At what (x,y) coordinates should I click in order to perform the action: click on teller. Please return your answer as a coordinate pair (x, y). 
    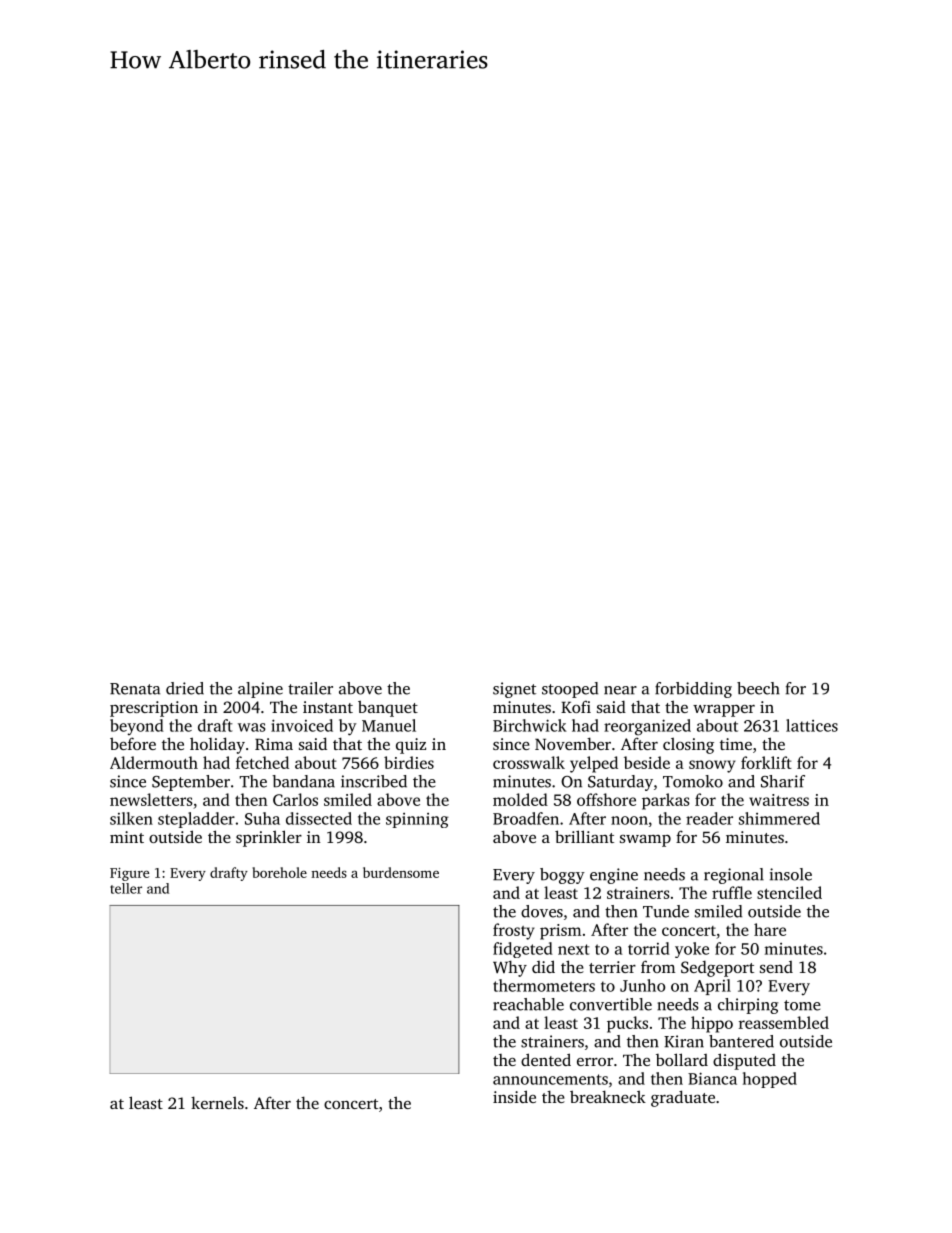
    Looking at the image, I should click on (126, 888).
